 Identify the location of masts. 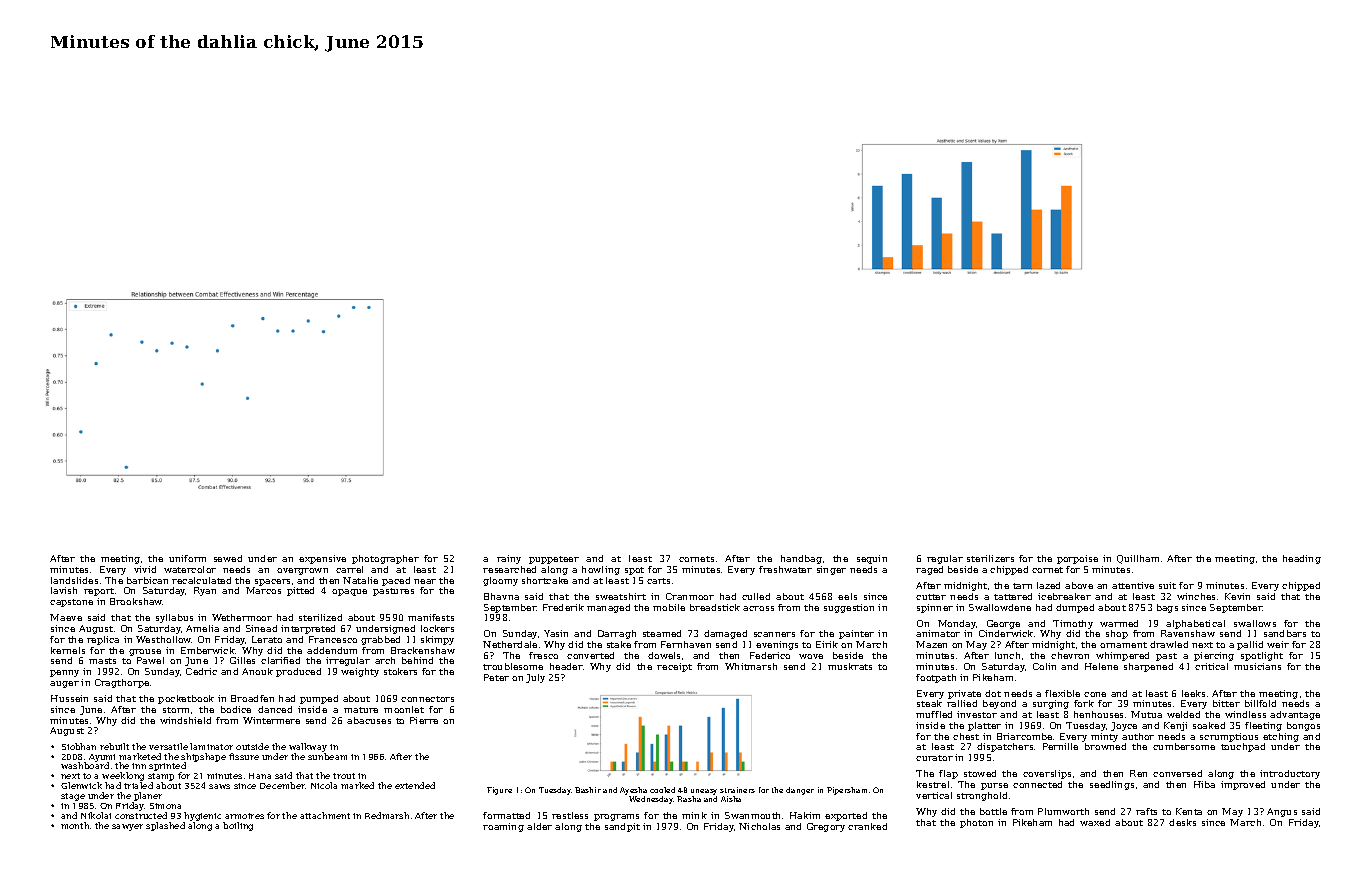
(102, 661).
